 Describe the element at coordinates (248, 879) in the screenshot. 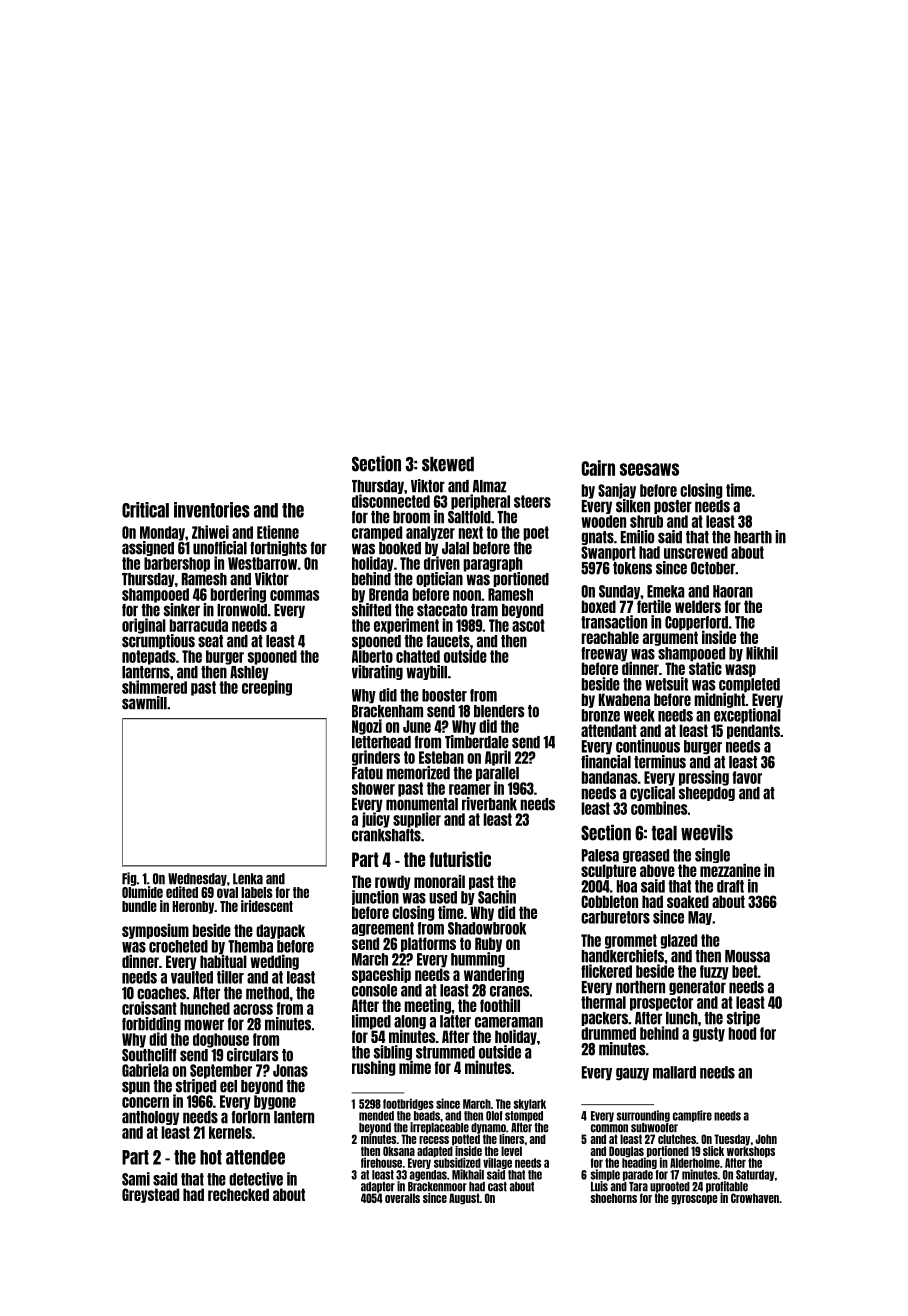

I see `Lenka` at that location.
